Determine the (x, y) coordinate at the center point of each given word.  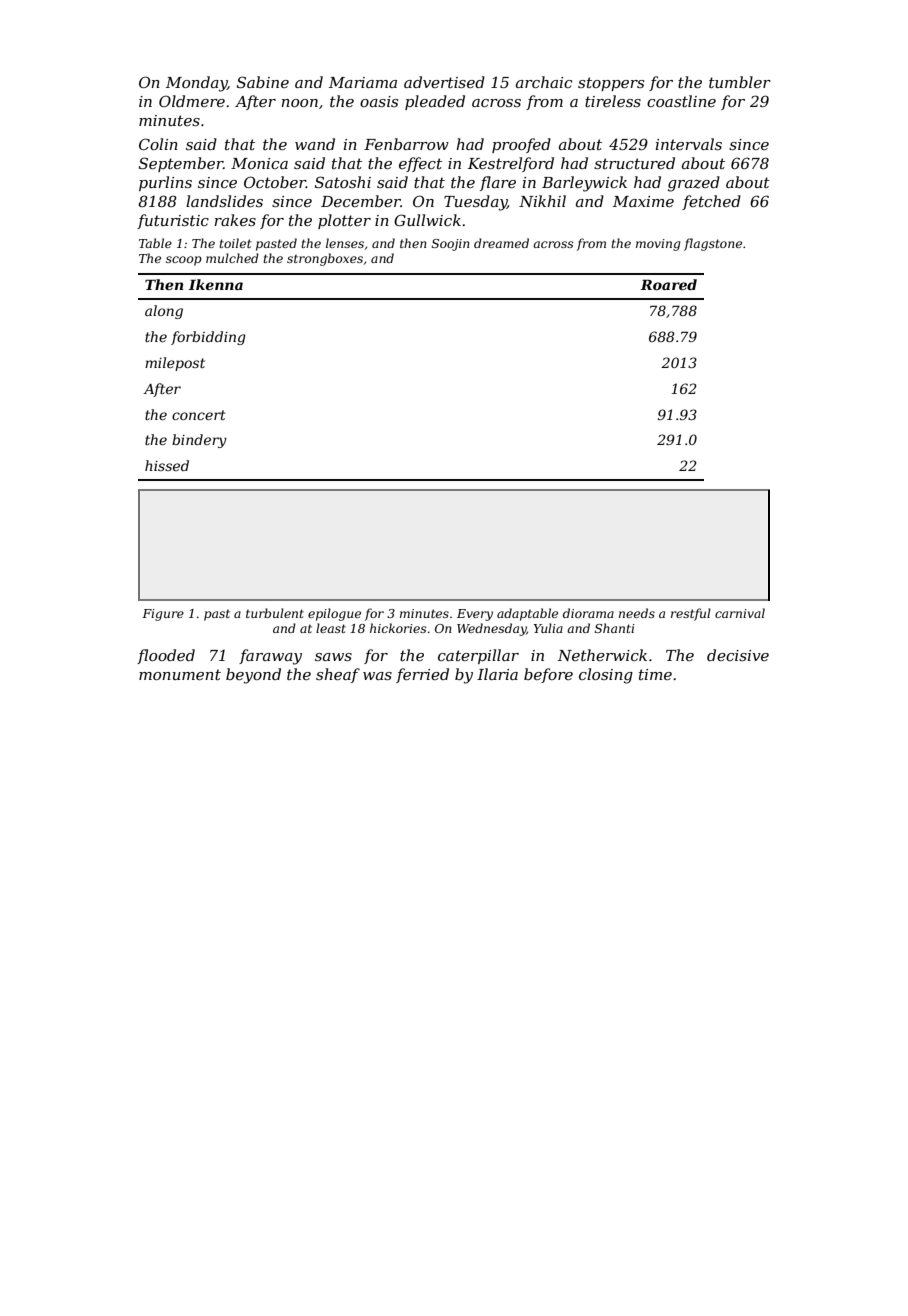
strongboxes (325, 259)
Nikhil (542, 201)
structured (634, 163)
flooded (166, 656)
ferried (422, 675)
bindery (199, 441)
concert (199, 415)
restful (691, 614)
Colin (158, 144)
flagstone (713, 244)
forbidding (208, 338)
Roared (668, 284)
